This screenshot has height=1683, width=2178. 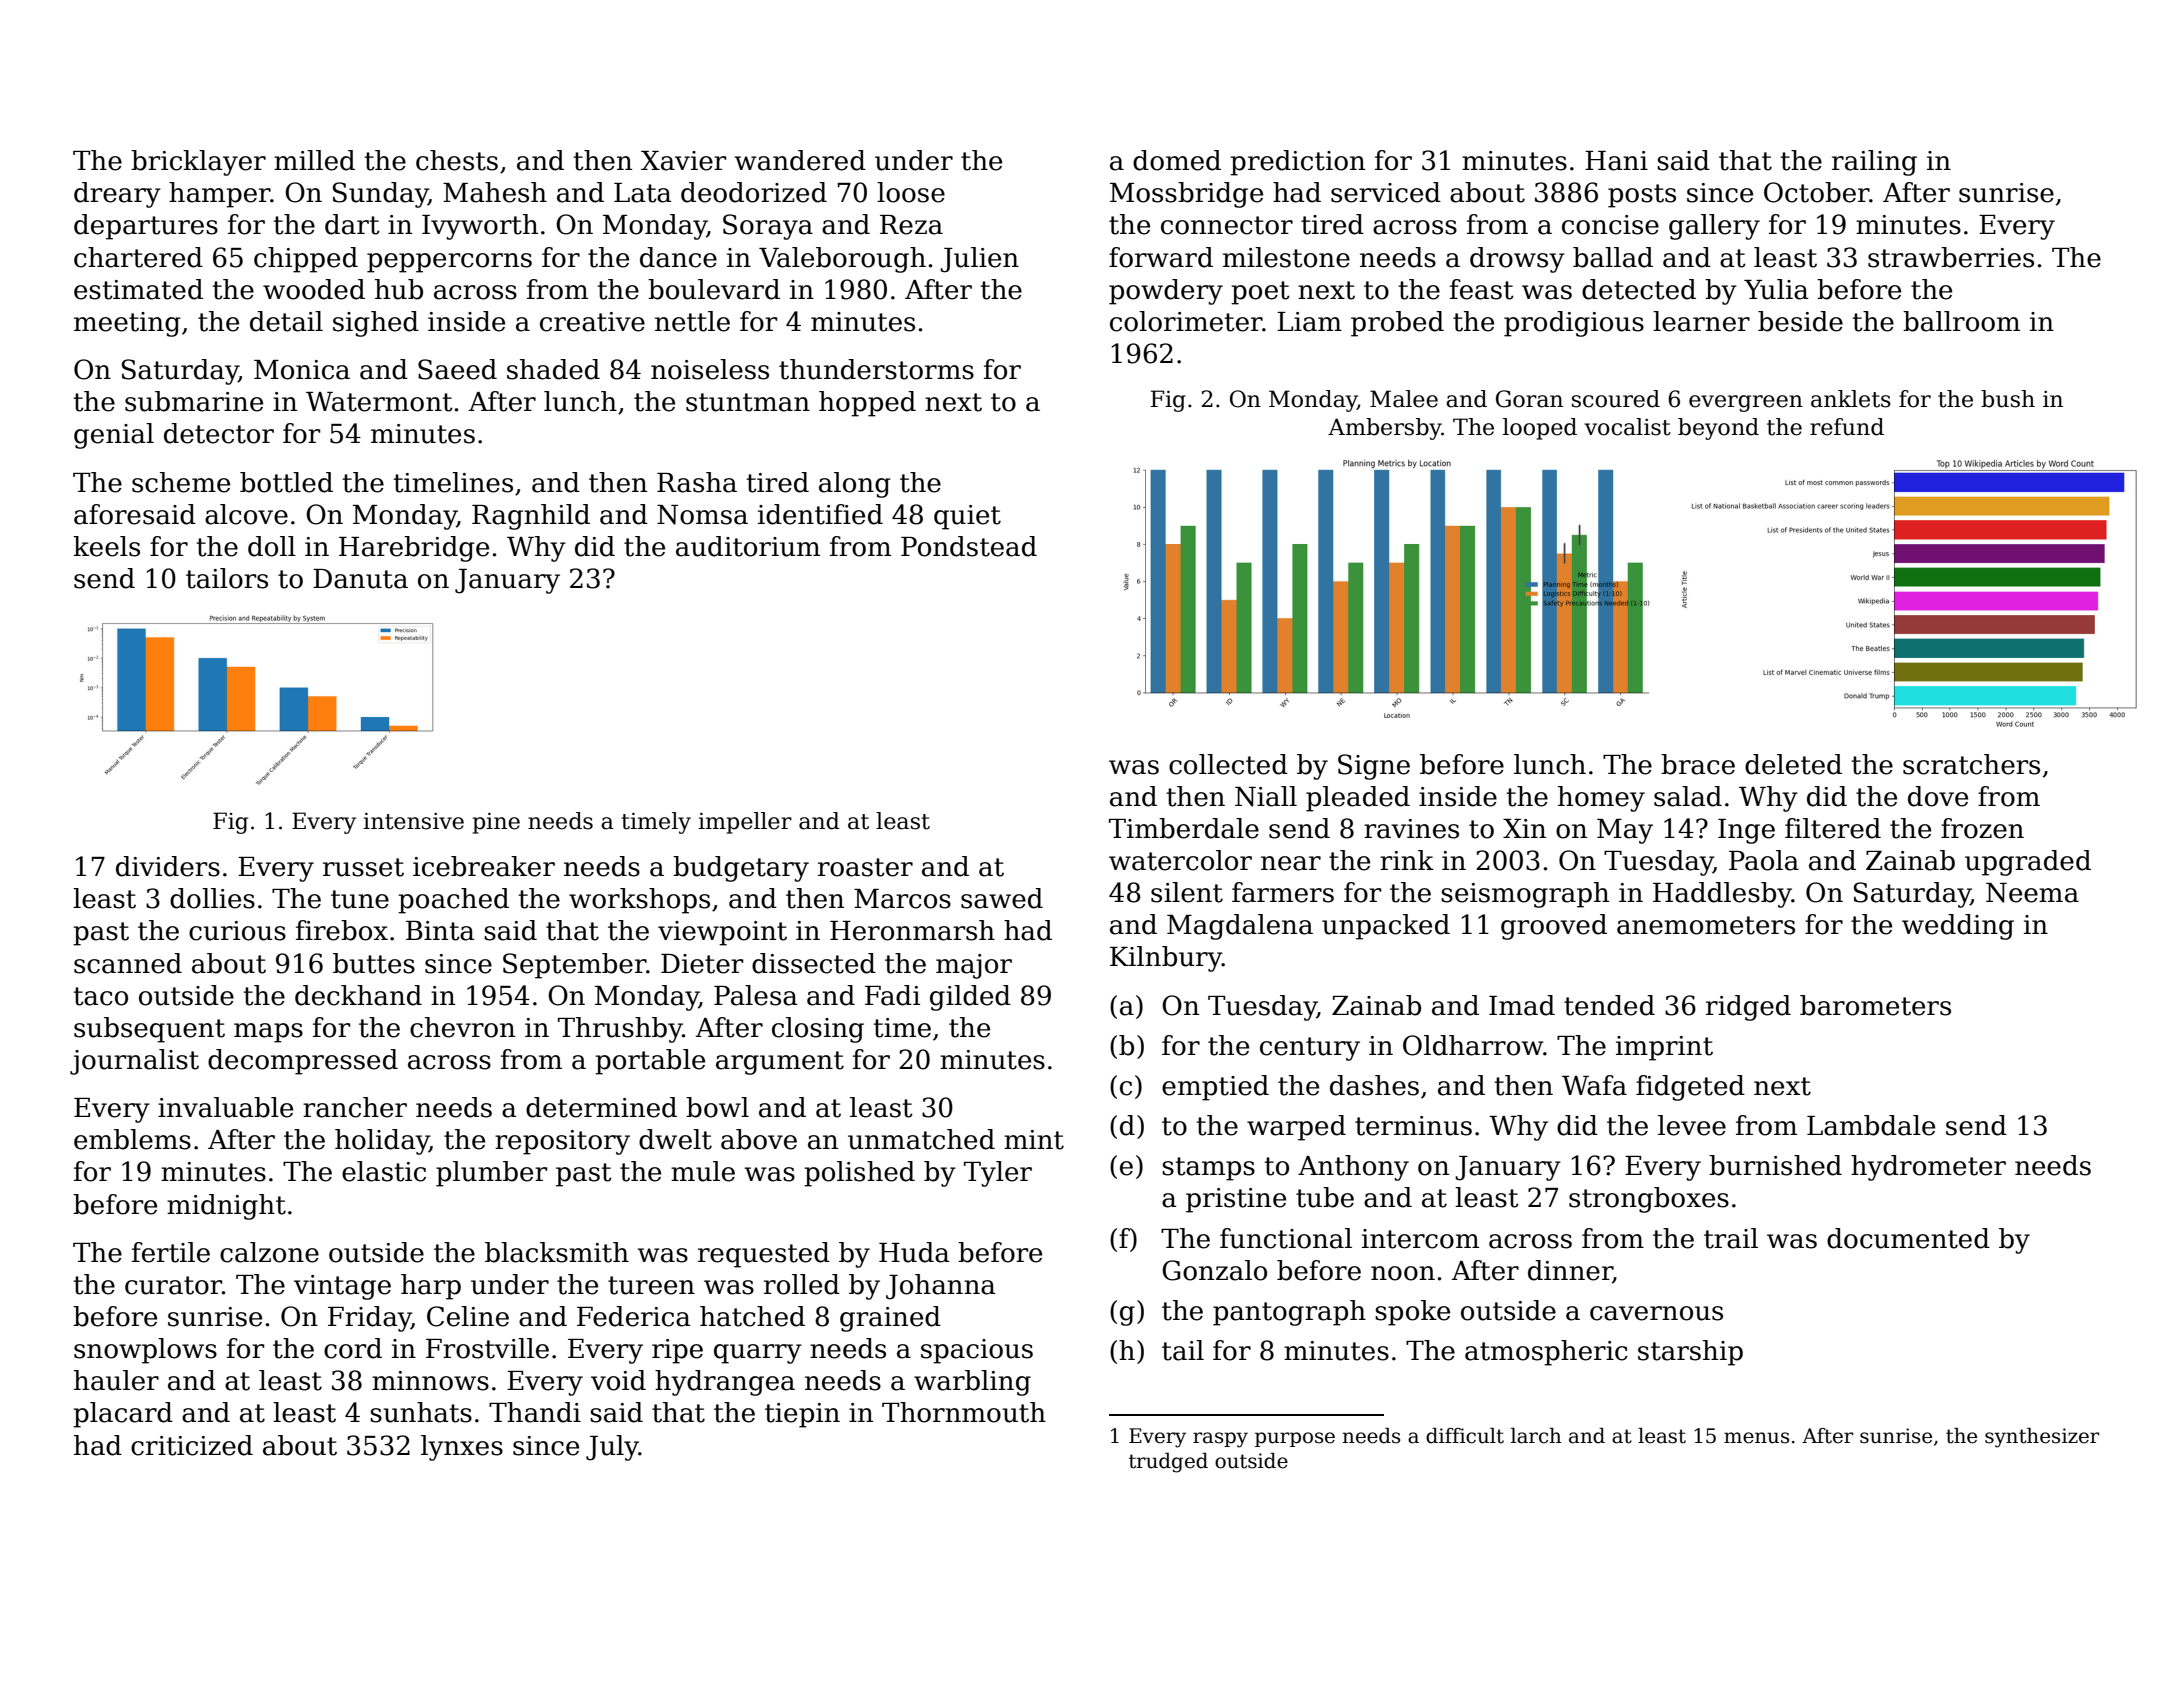 I want to click on dividers, so click(x=168, y=866).
